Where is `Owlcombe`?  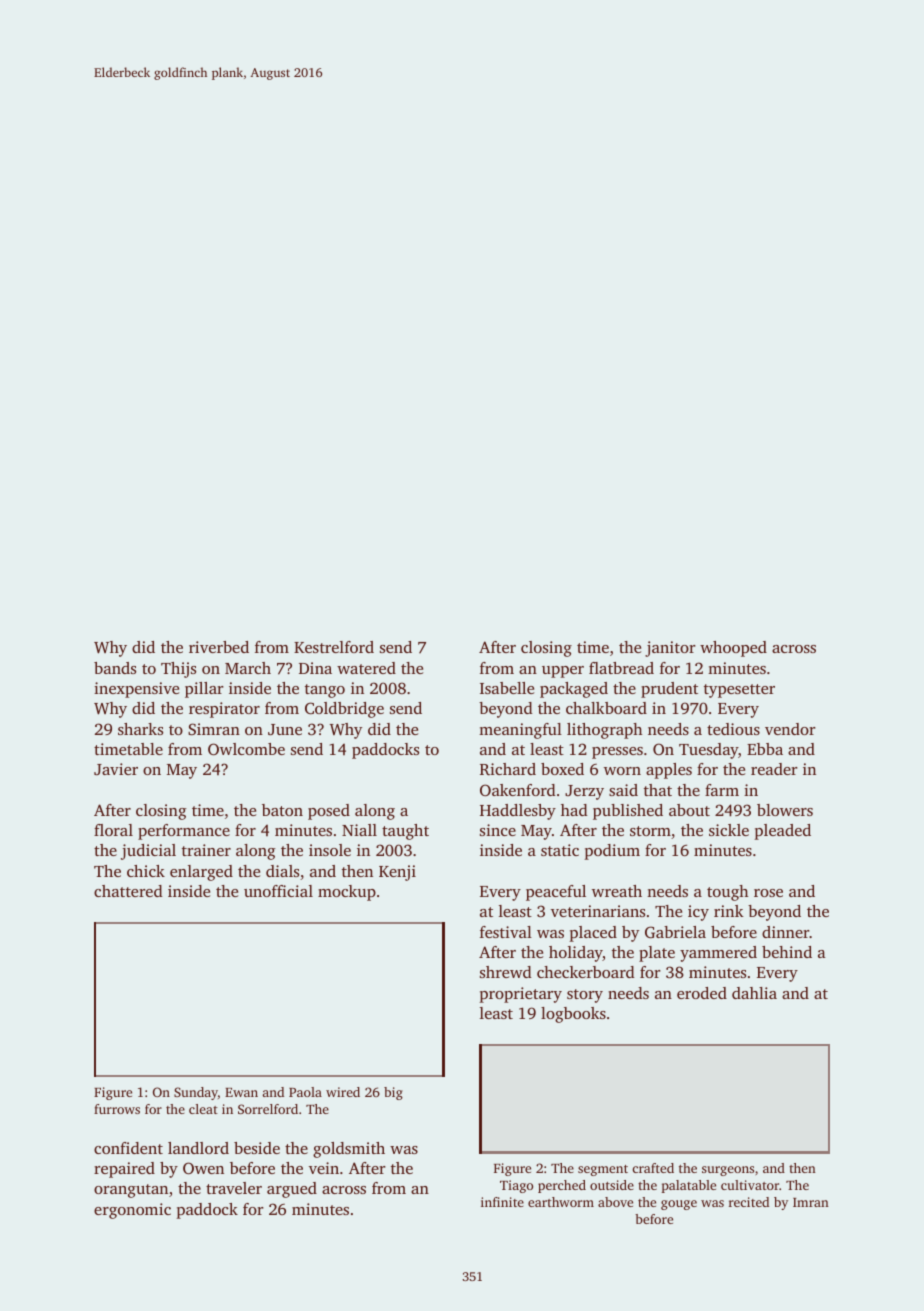
Owlcombe is located at coordinates (246, 749).
